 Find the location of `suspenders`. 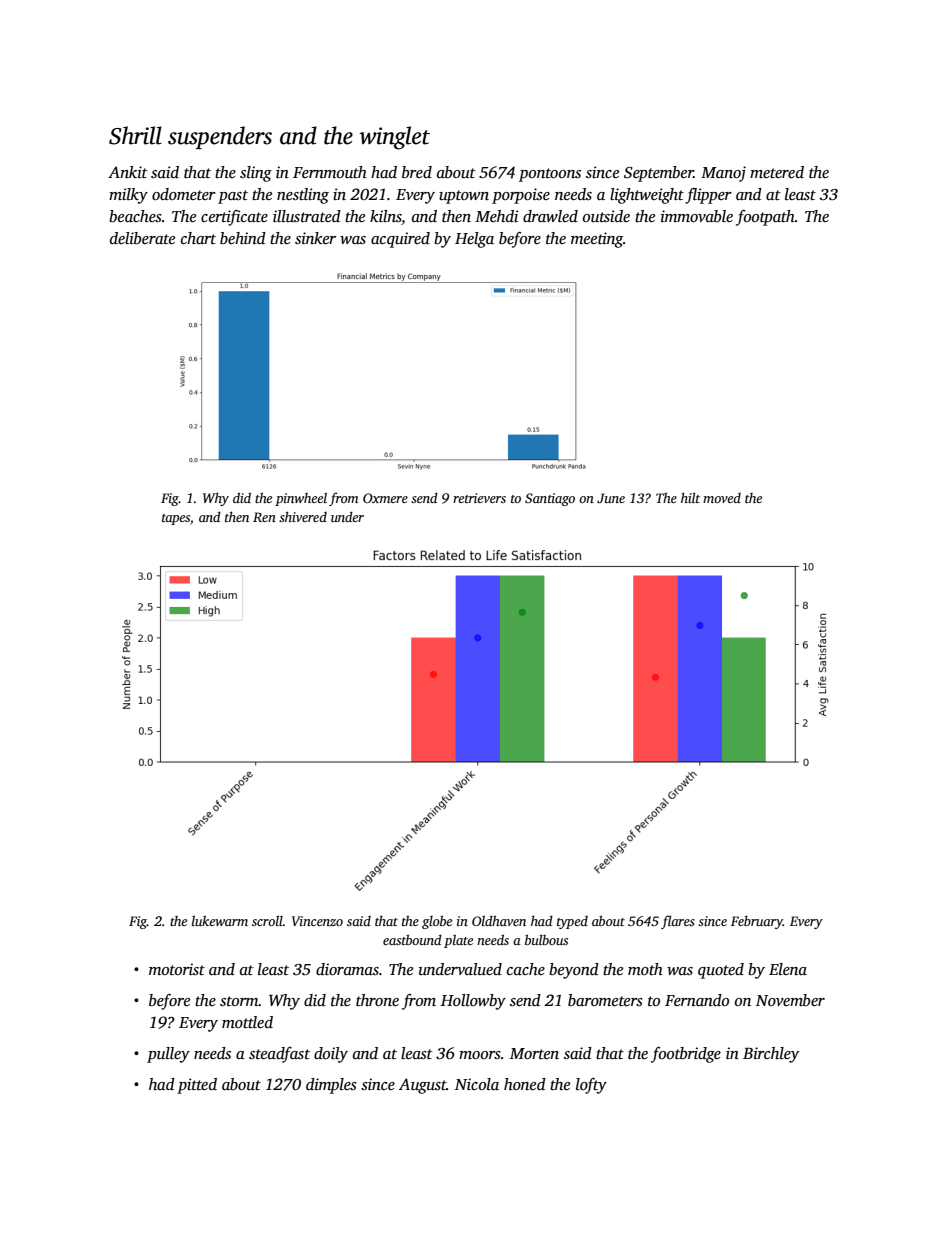

suspenders is located at coordinates (220, 137).
